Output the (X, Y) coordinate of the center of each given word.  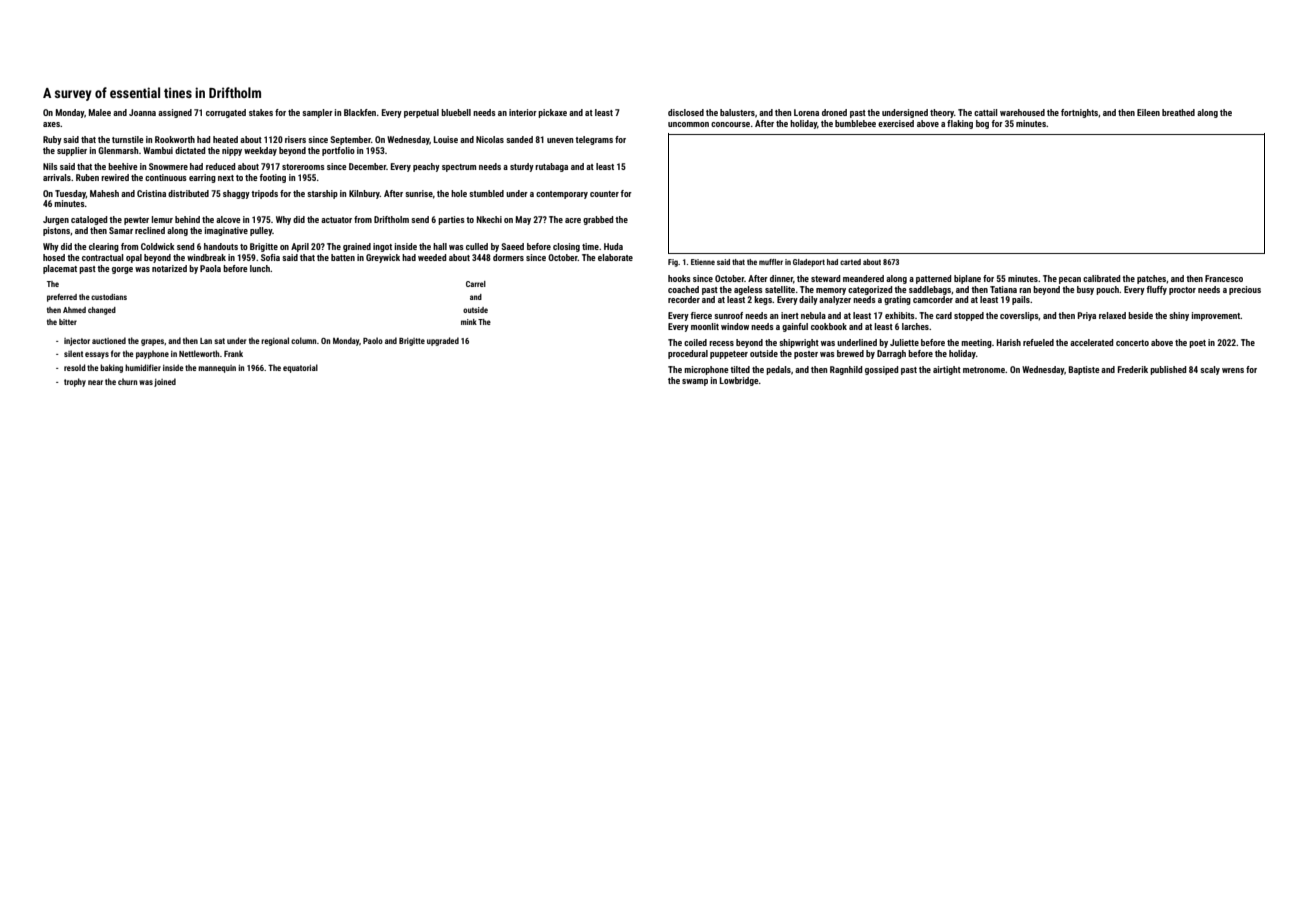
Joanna (142, 112)
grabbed (598, 220)
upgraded (443, 341)
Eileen (1148, 112)
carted (850, 262)
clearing (104, 247)
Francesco (1224, 278)
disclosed (686, 112)
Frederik (1133, 369)
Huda (613, 246)
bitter (68, 322)
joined (165, 382)
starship (322, 194)
